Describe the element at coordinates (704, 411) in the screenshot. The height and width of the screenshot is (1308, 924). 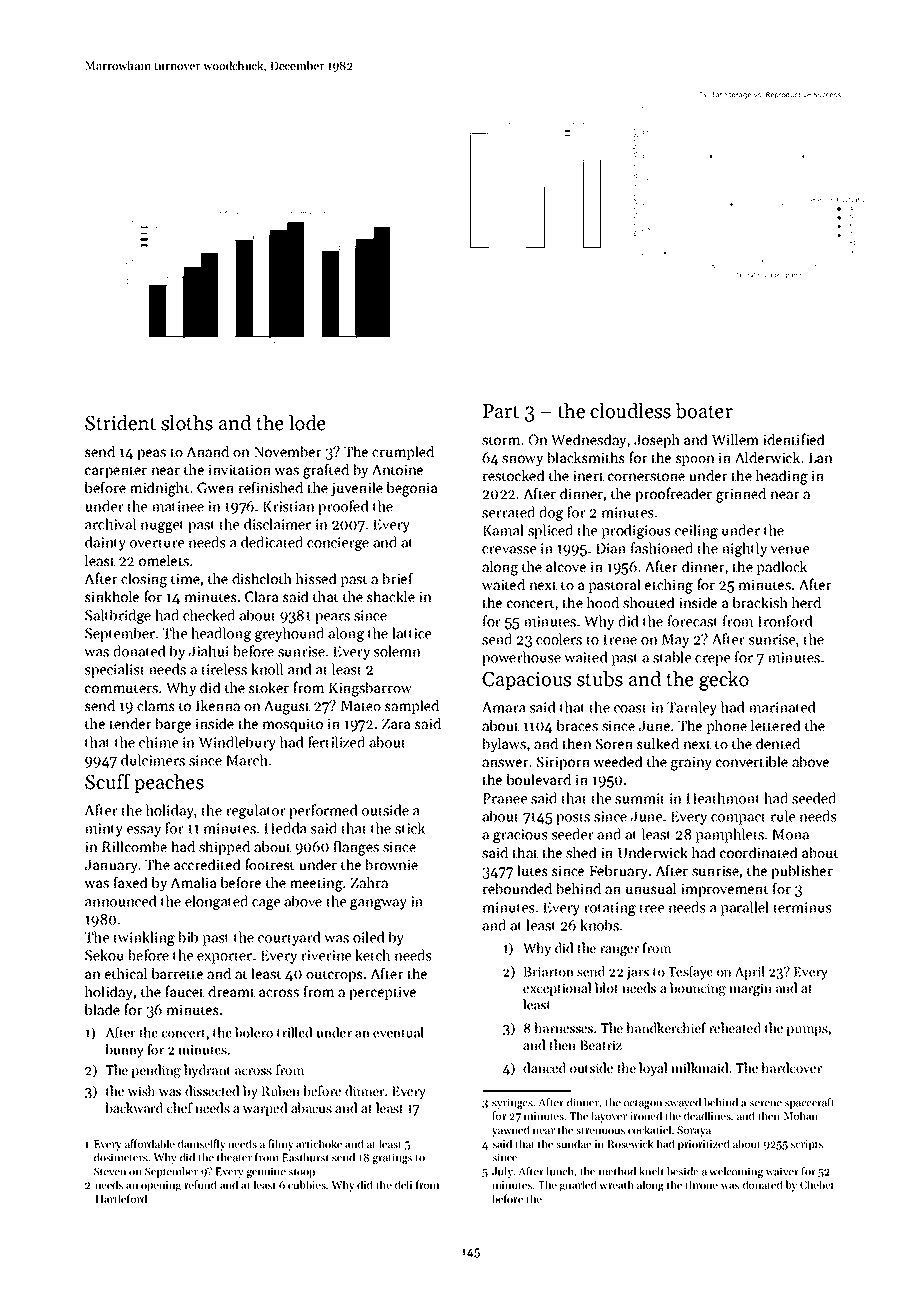
I see `boater` at that location.
